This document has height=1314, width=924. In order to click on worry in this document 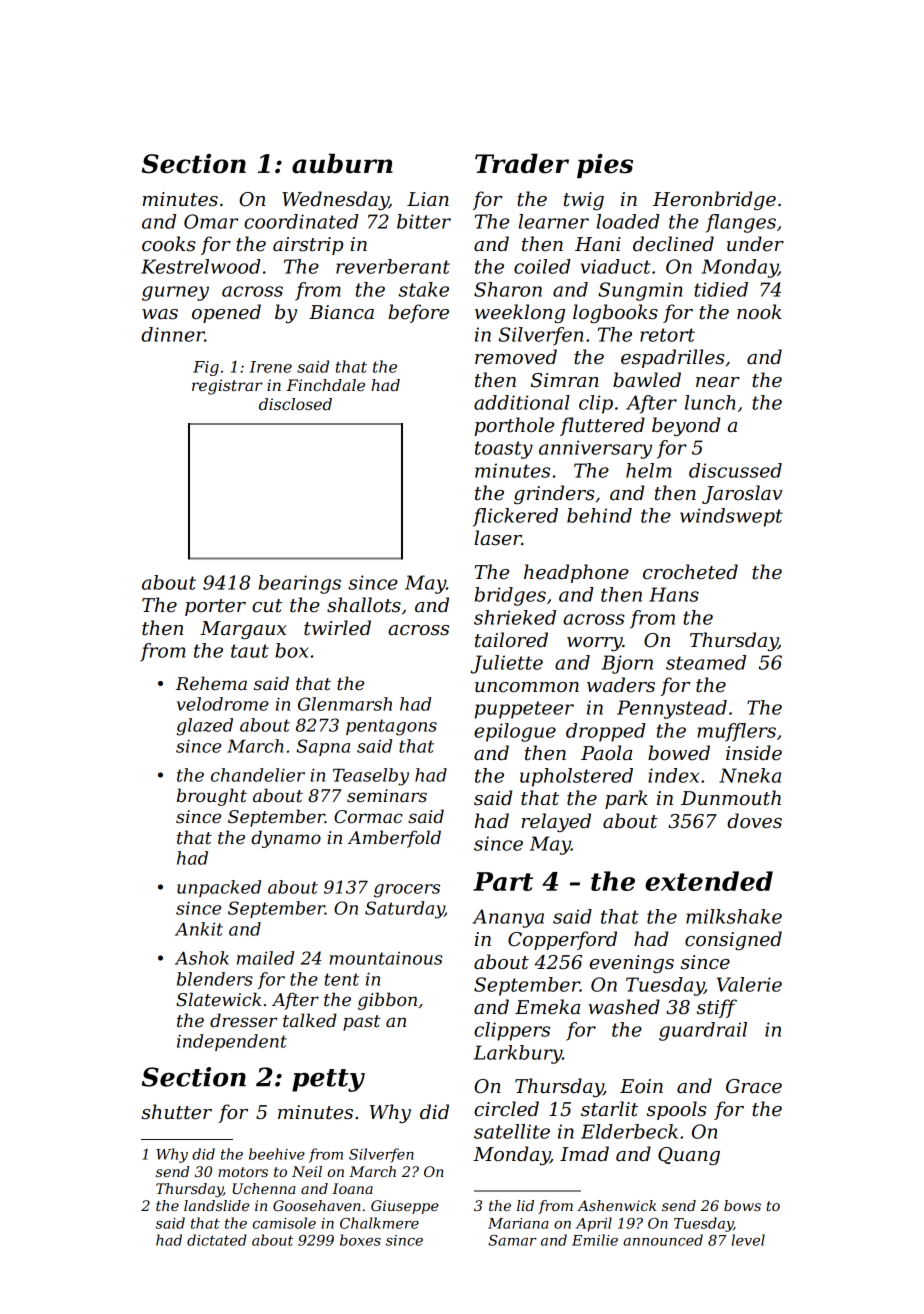, I will do `click(595, 644)`.
